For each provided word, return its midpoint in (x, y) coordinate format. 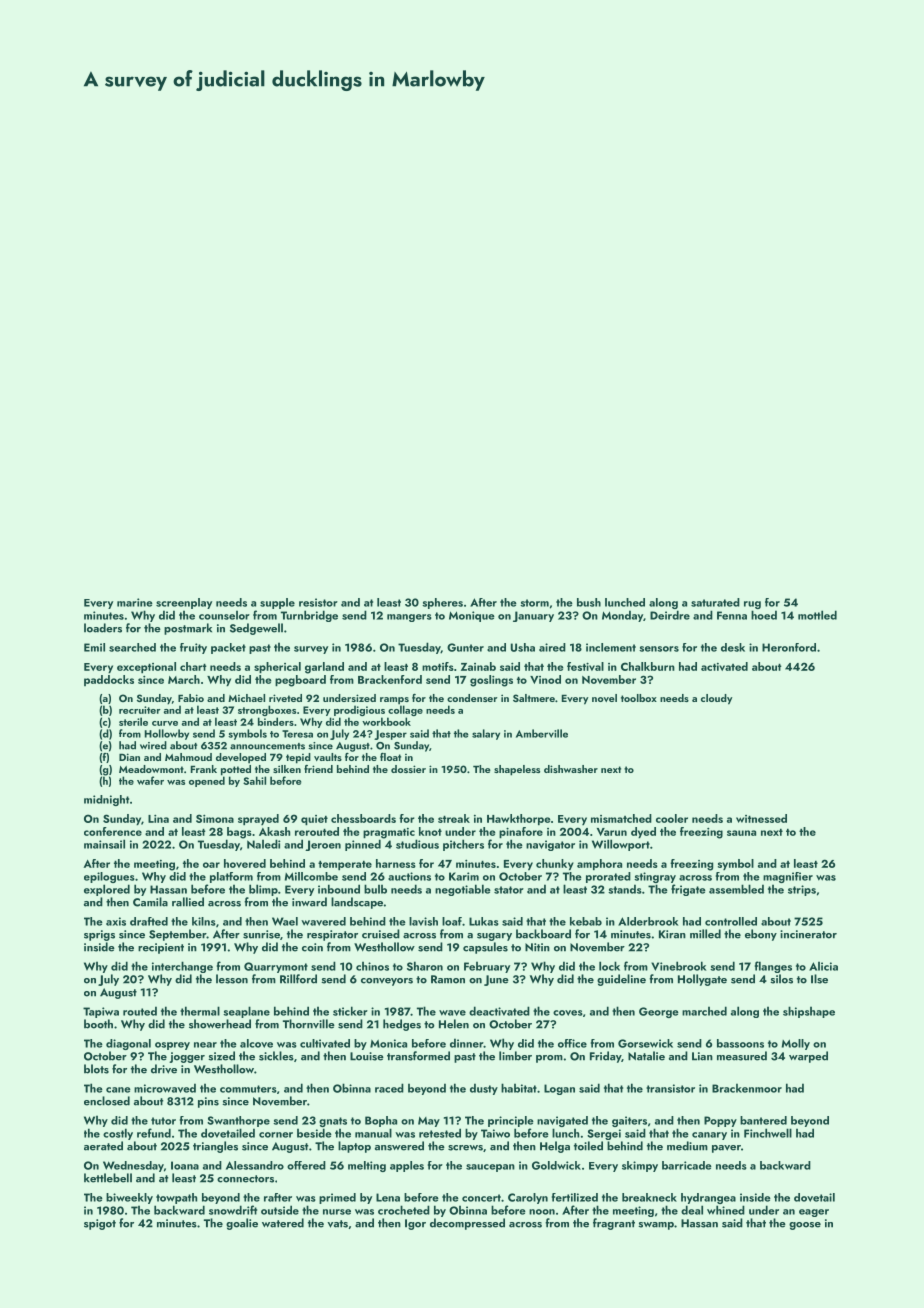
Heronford (789, 647)
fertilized (575, 1197)
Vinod (545, 679)
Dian (129, 757)
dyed (643, 832)
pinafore (521, 832)
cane (118, 1090)
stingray (655, 877)
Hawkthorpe (518, 819)
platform (231, 877)
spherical (277, 667)
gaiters (629, 1121)
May (429, 1121)
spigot (100, 1224)
